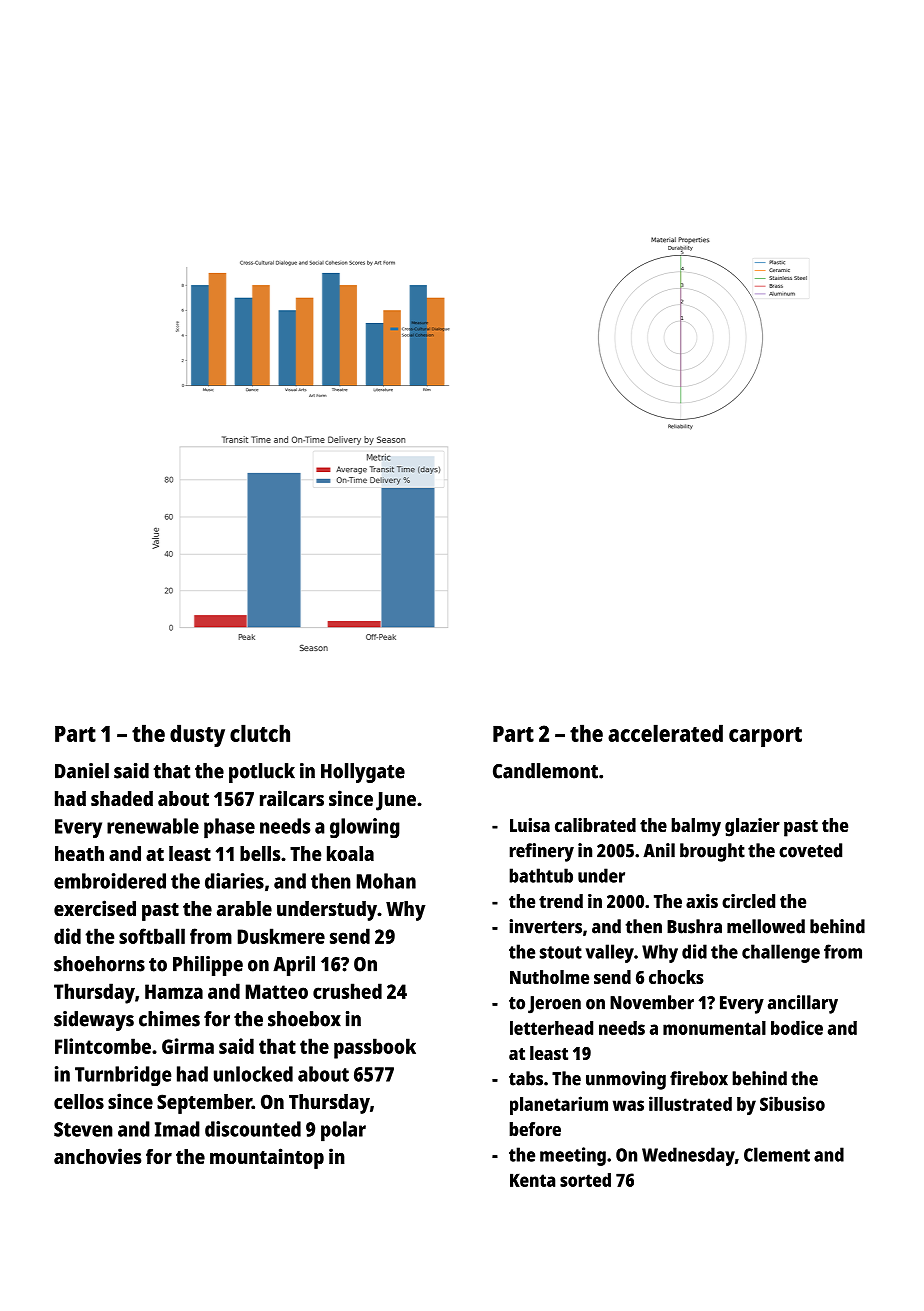 This screenshot has width=924, height=1311. Describe the element at coordinates (532, 1180) in the screenshot. I see `Kenta` at that location.
